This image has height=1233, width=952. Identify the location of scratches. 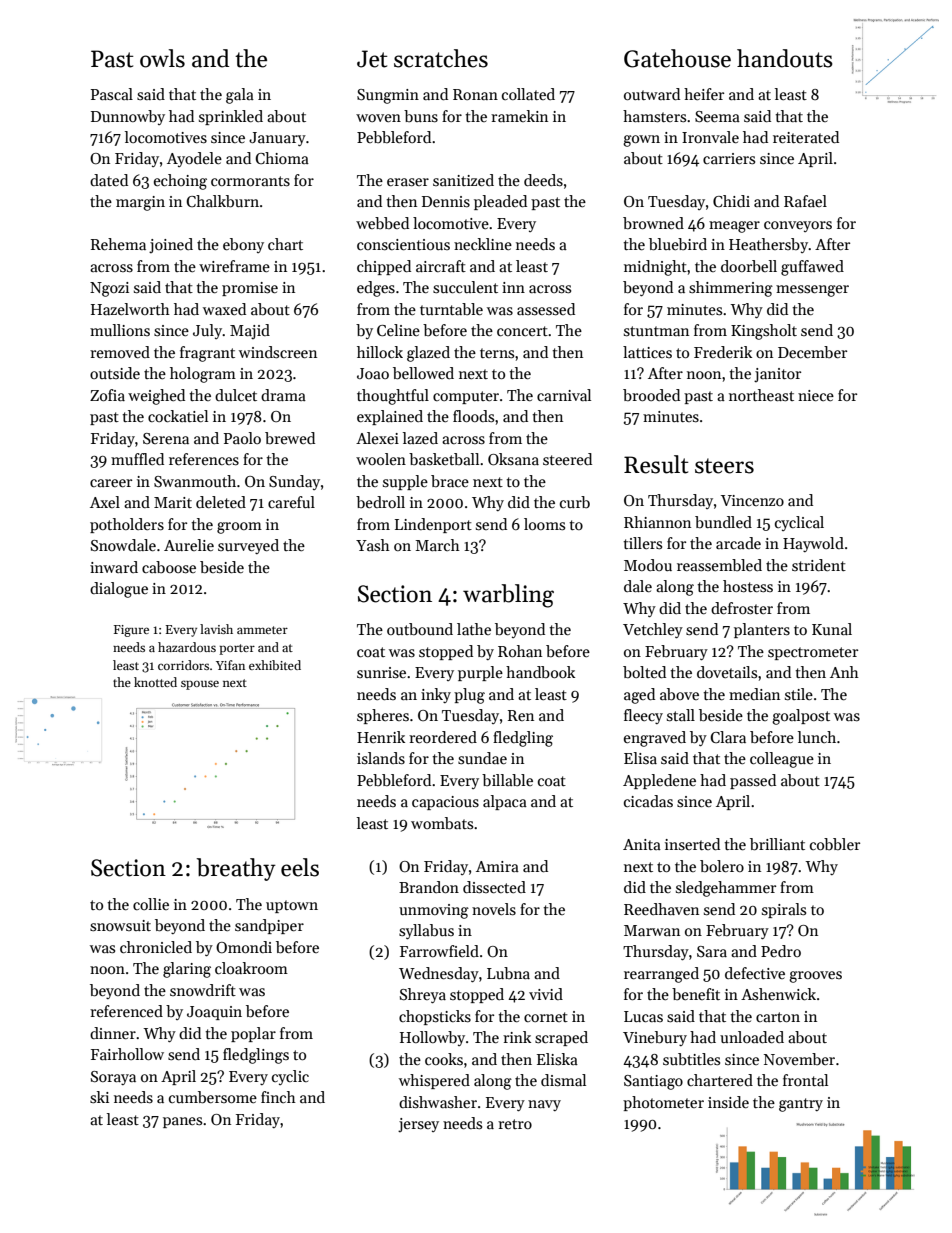
(441, 58).
